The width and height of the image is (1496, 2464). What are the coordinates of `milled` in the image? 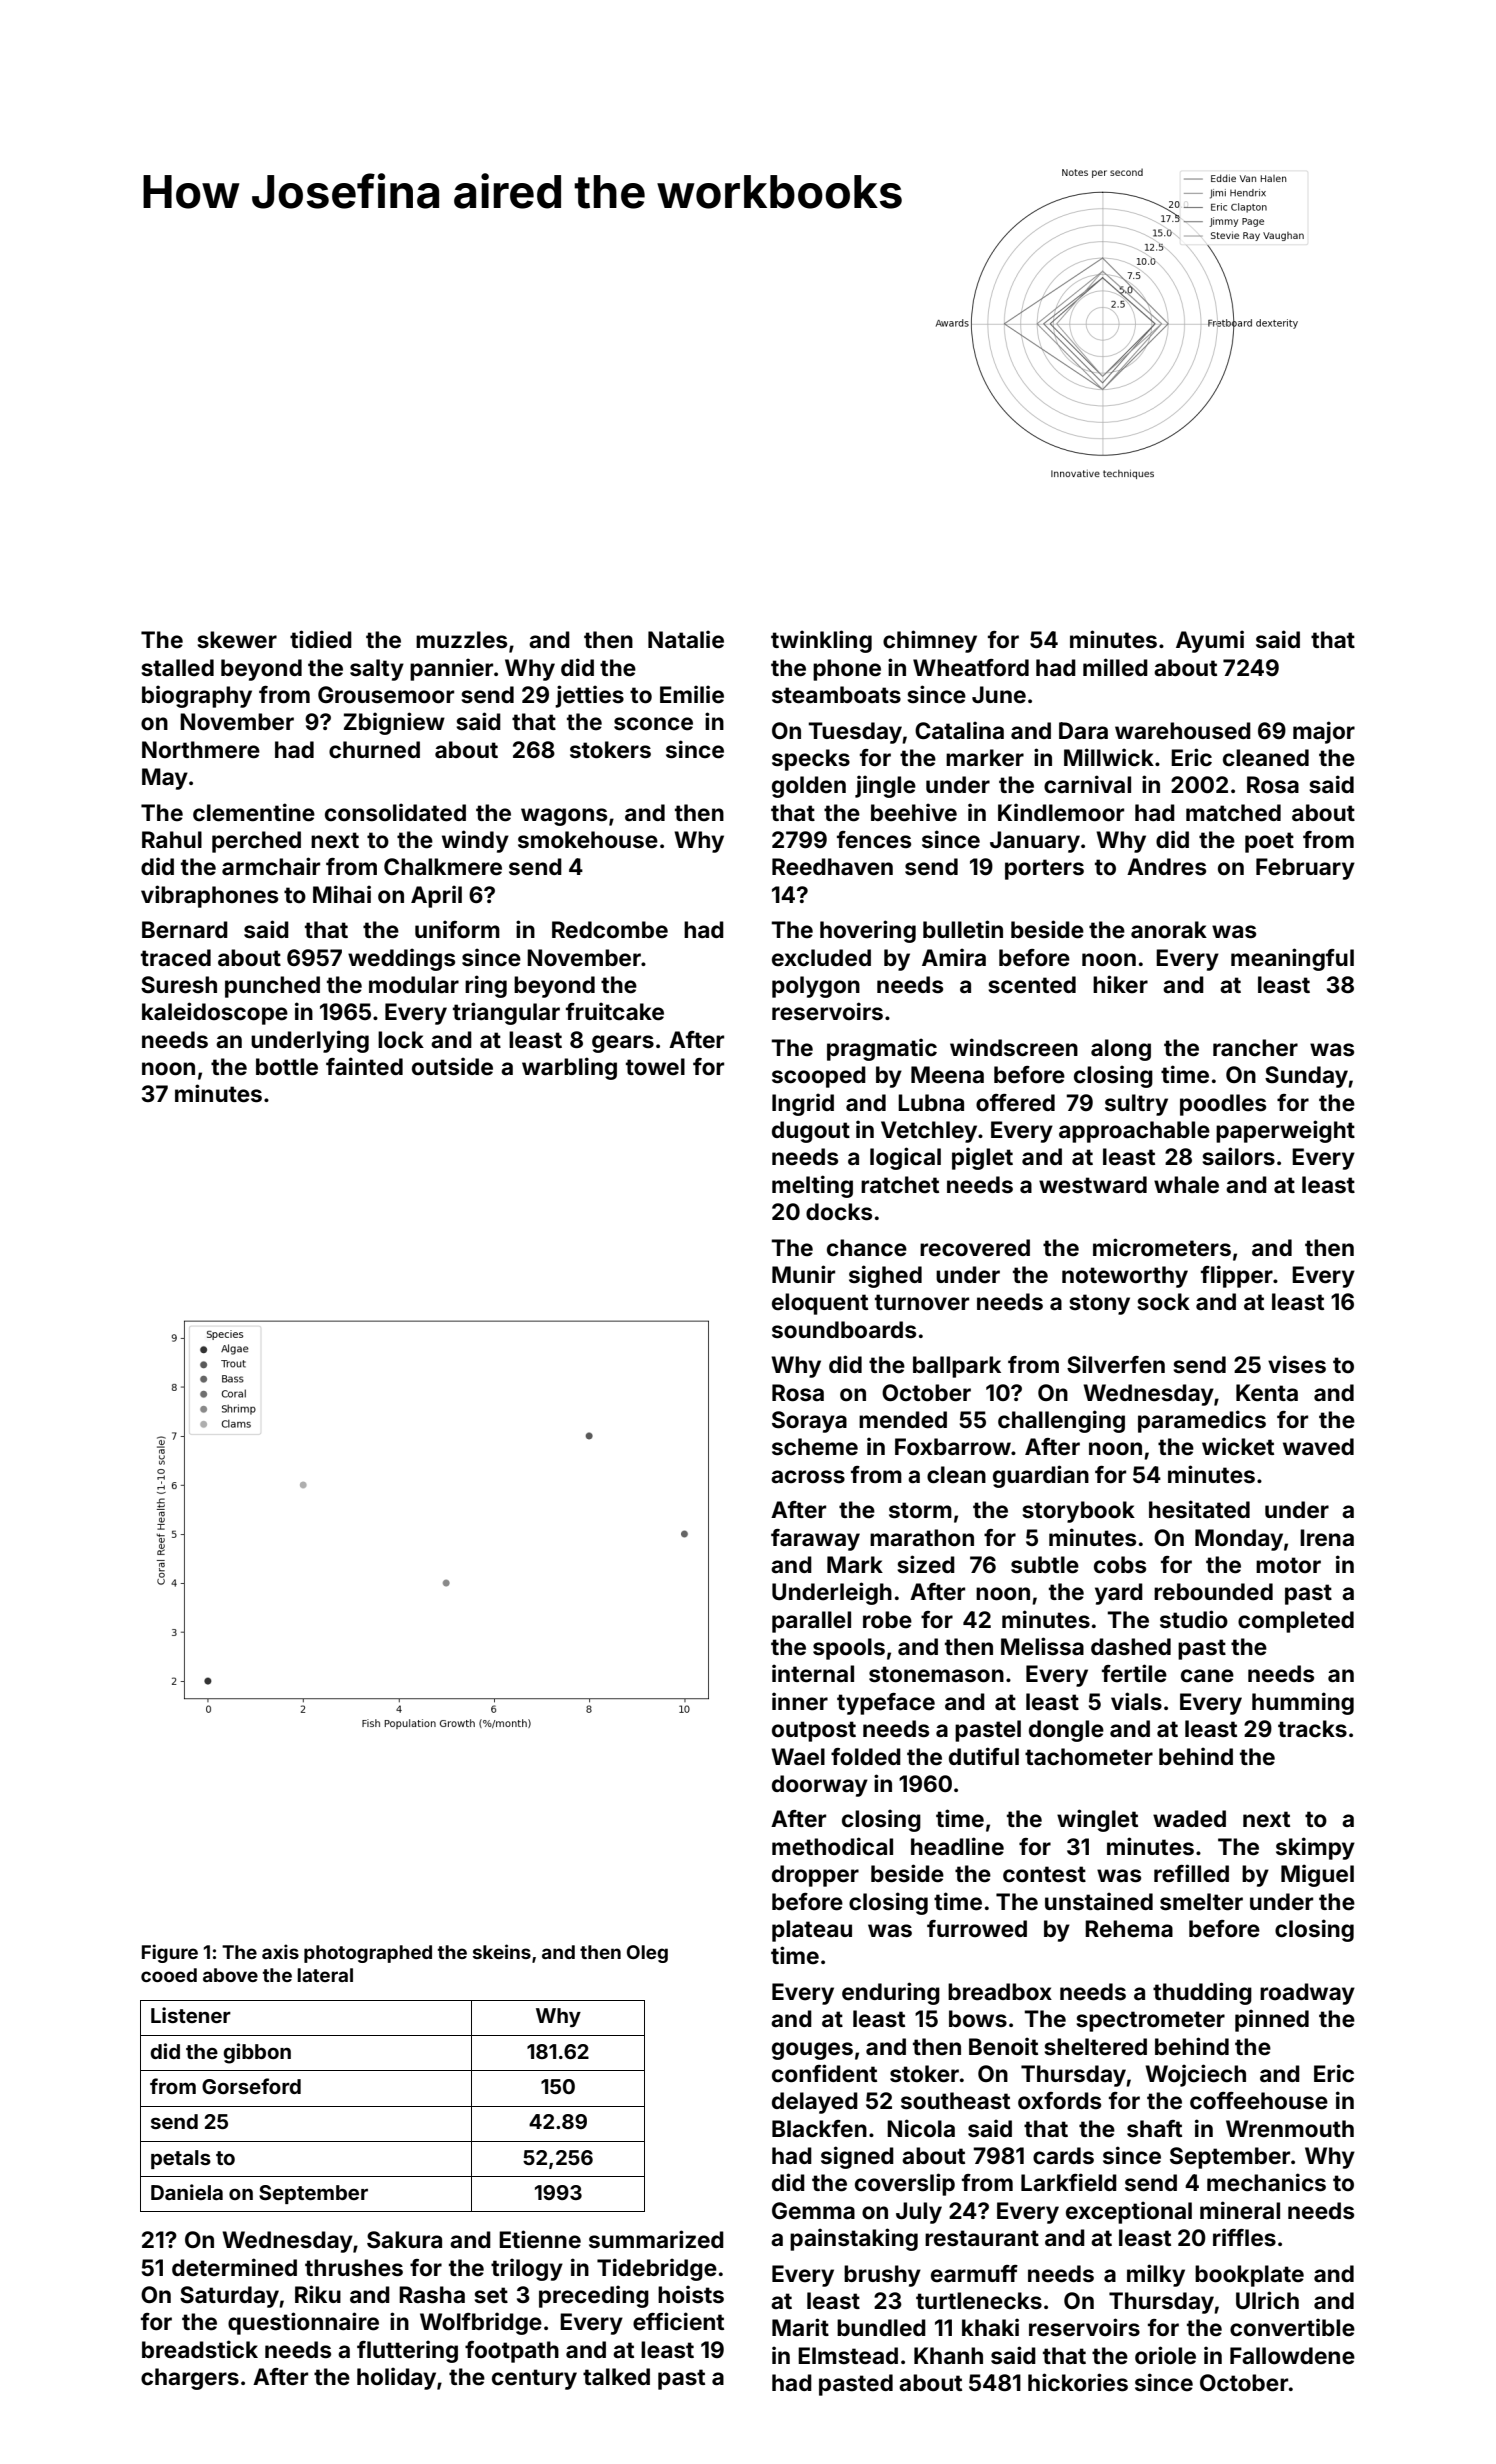 It's located at (1115, 667).
